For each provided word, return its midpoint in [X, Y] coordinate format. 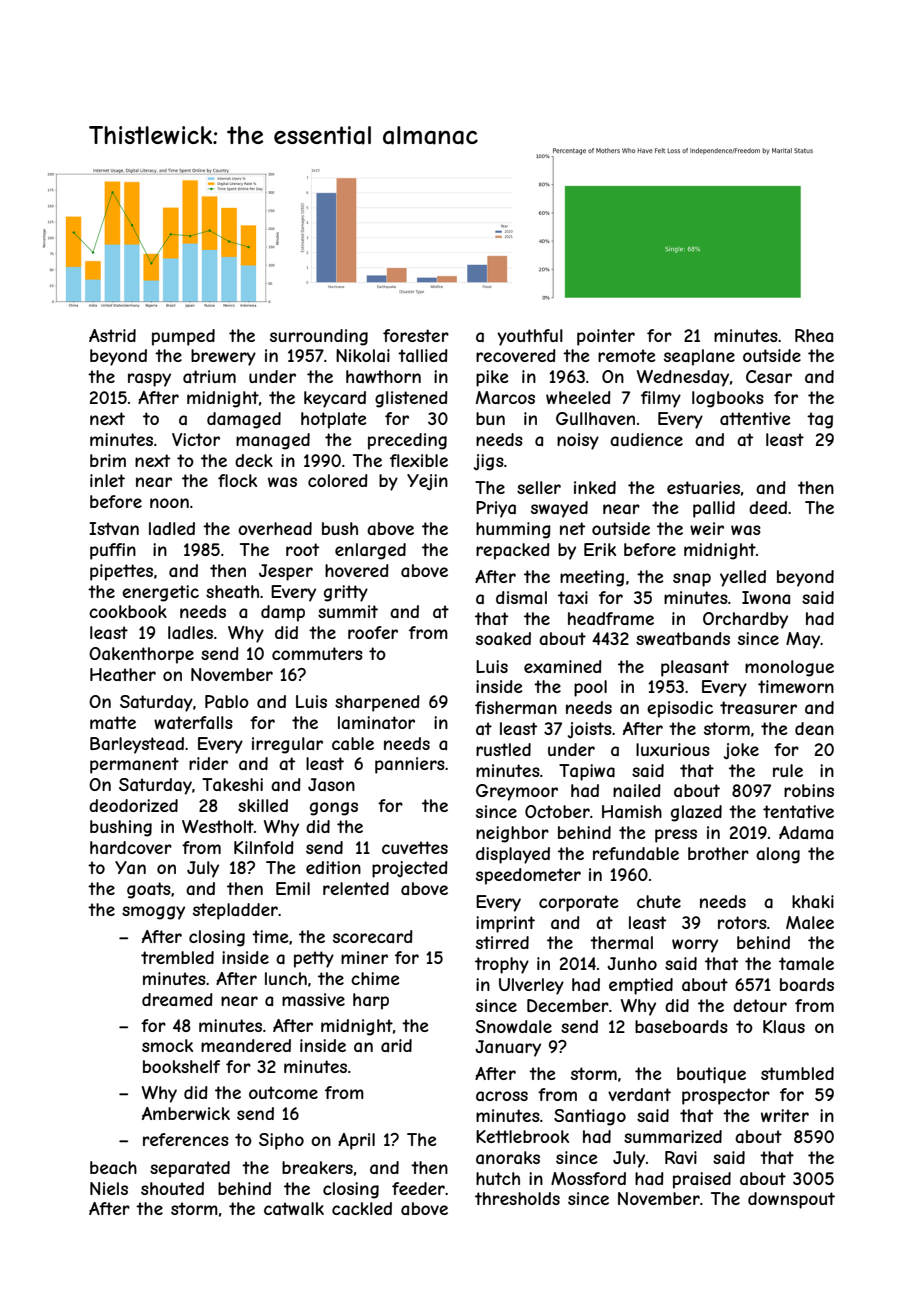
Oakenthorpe [141, 655]
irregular [287, 745]
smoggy [153, 913]
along [778, 855]
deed [768, 507]
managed [273, 441]
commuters [317, 653]
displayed [513, 855]
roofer [373, 632]
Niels [109, 1188]
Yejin [427, 482]
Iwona [766, 597]
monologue [789, 668]
